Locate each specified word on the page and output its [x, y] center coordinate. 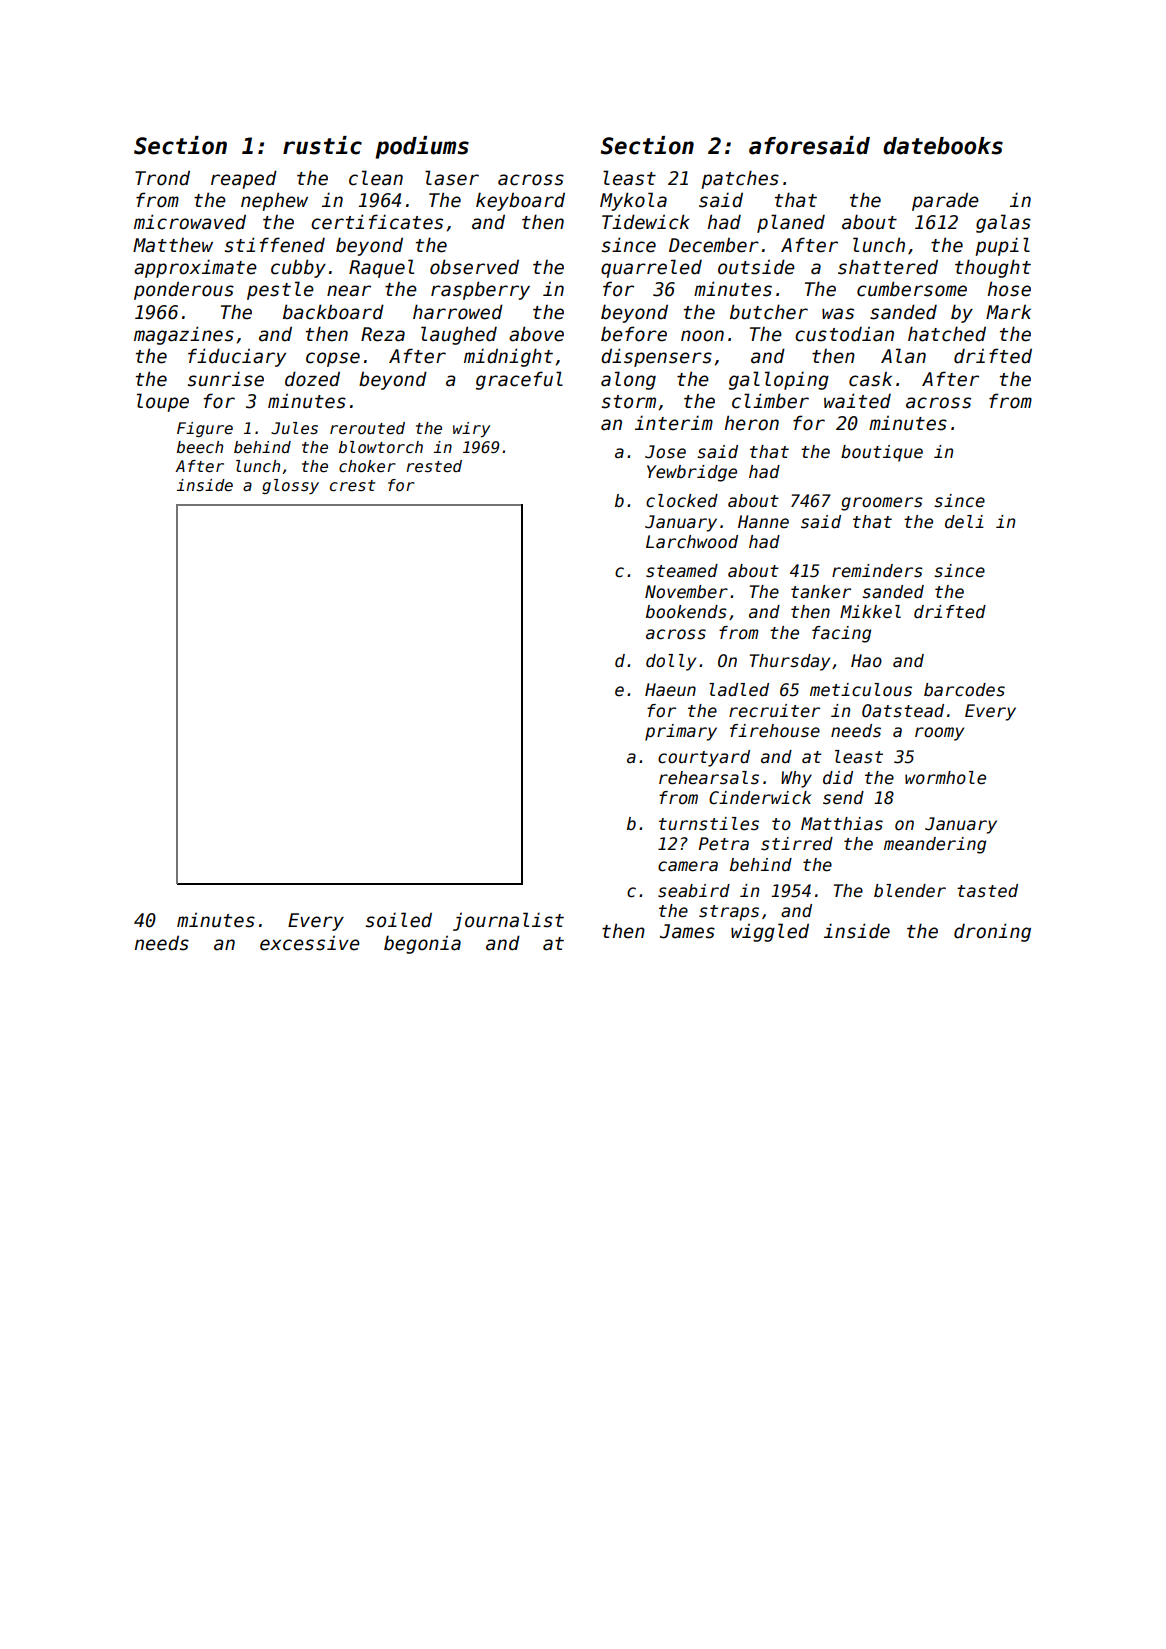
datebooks [943, 146]
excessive [310, 943]
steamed [682, 571]
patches [740, 179]
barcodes [964, 690]
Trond [162, 178]
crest [352, 485]
